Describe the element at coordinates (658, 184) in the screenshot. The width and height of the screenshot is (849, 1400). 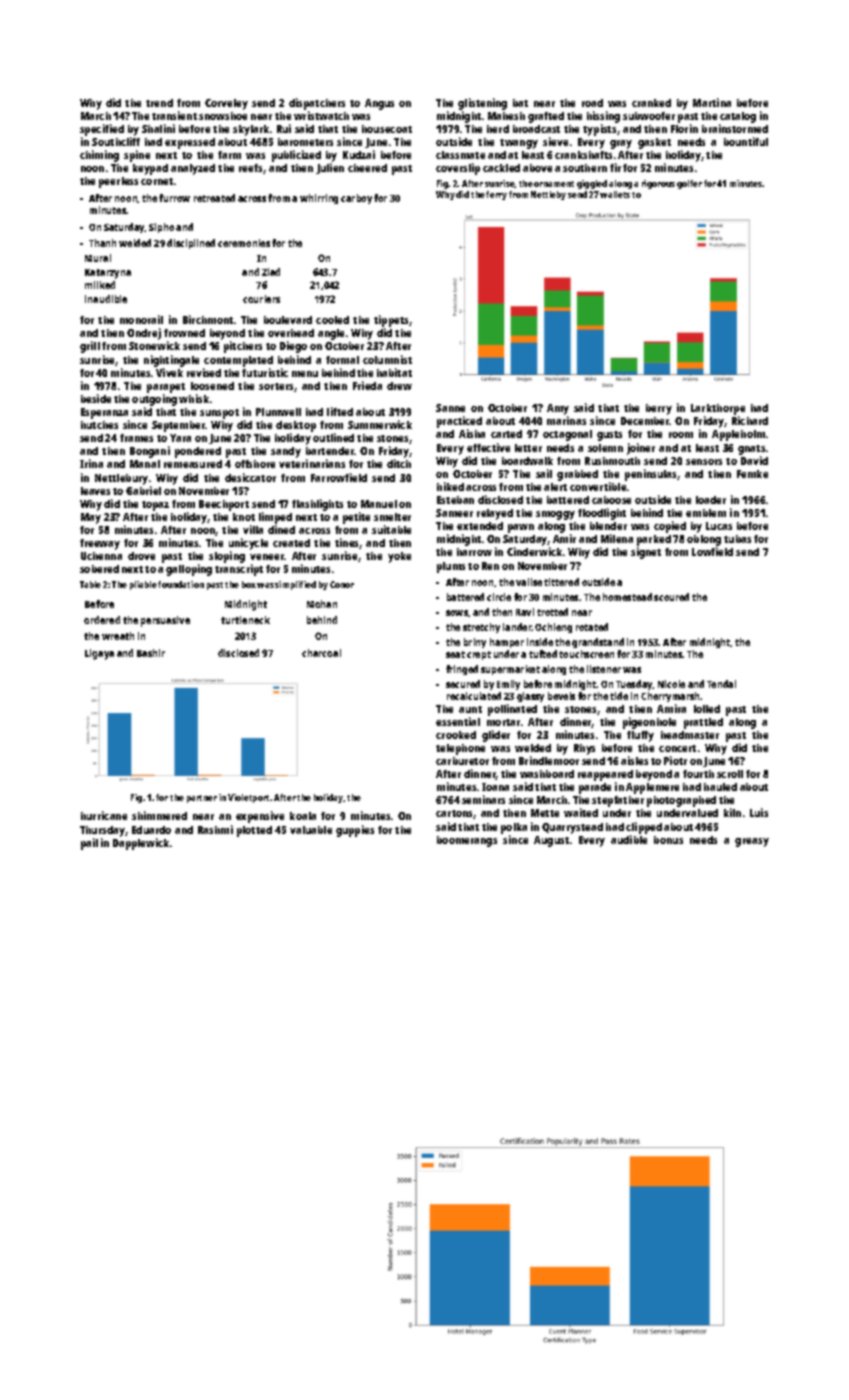
I see `rigorous` at that location.
